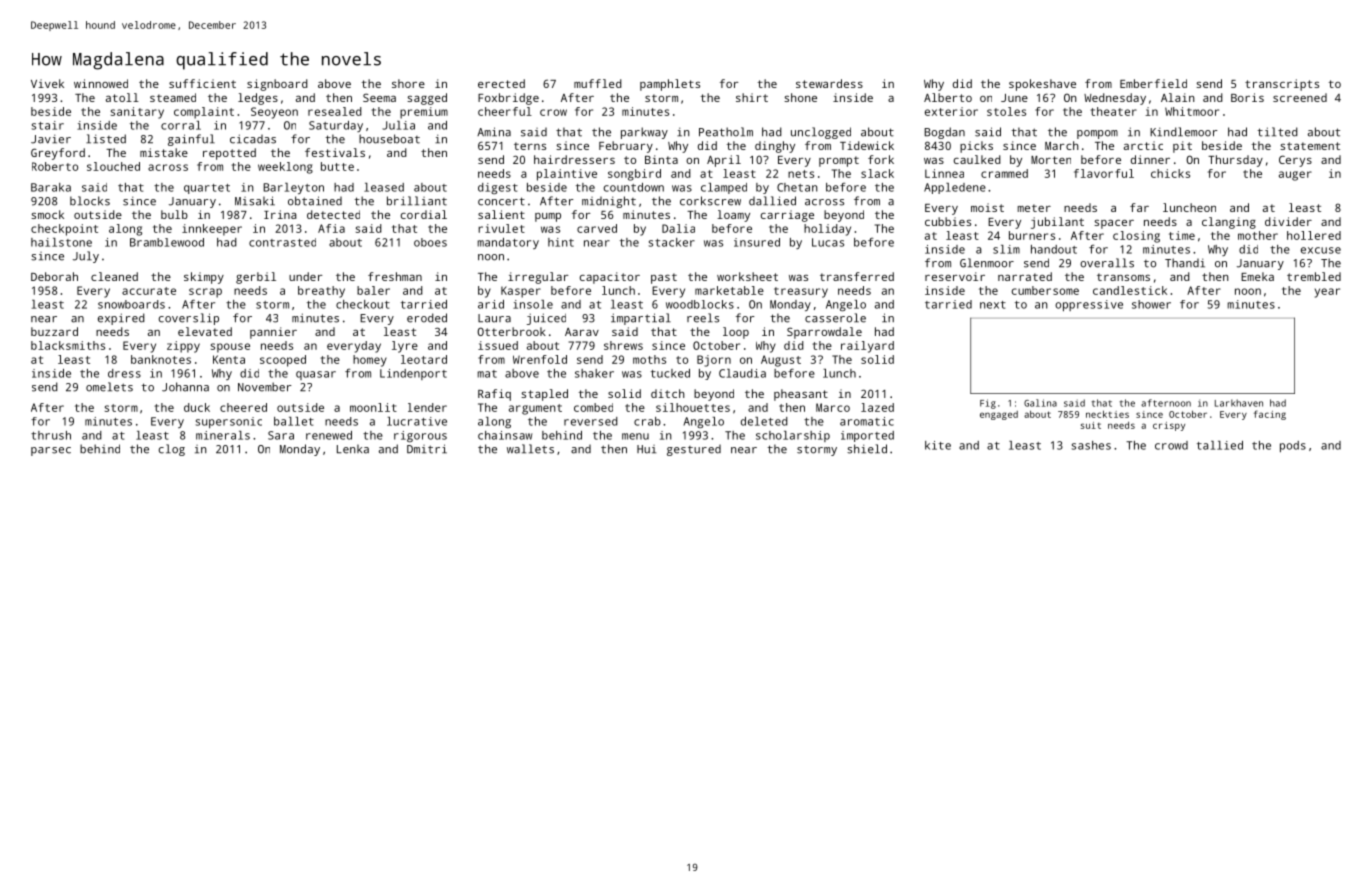  I want to click on lender, so click(427, 407).
